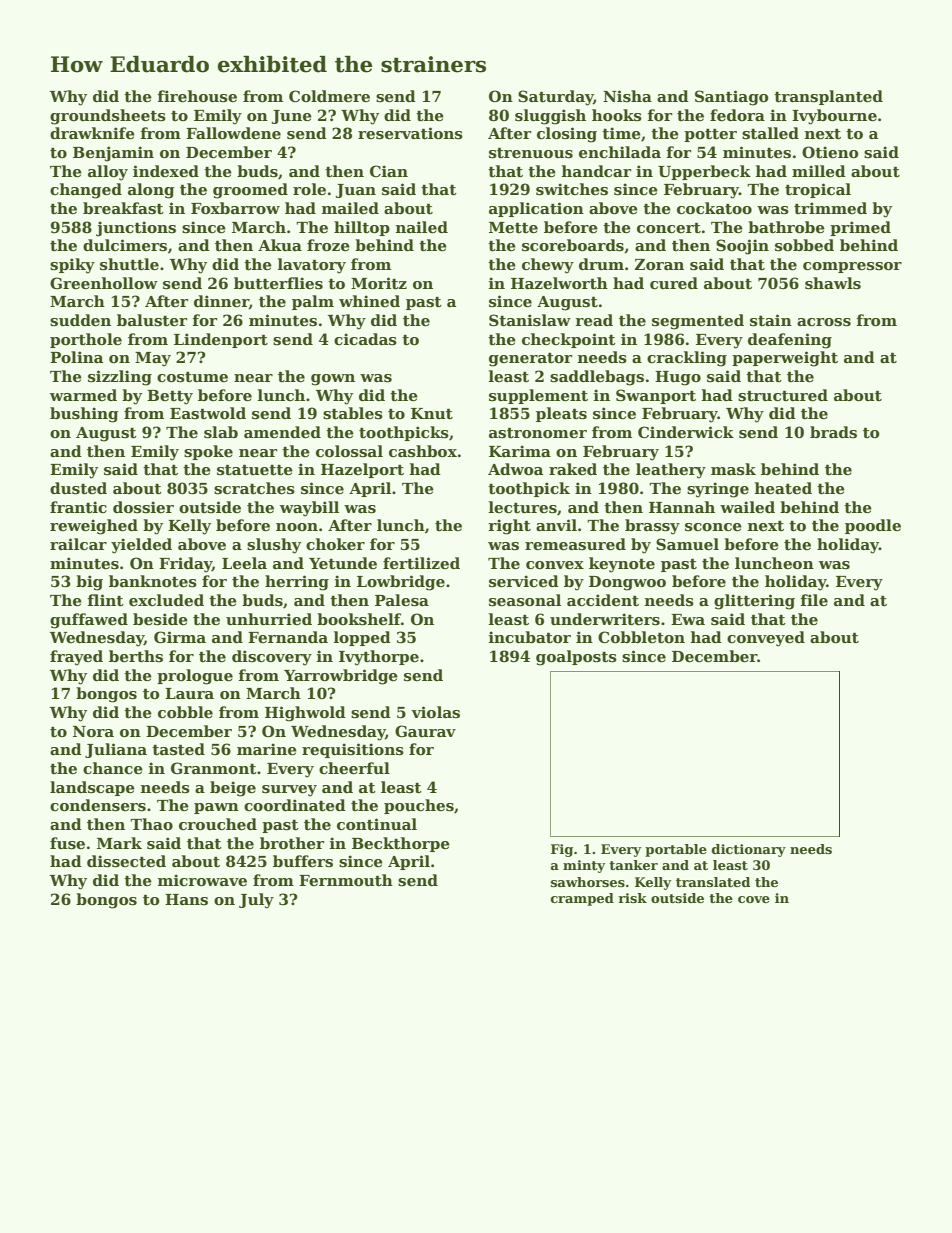 The image size is (952, 1233). What do you see at coordinates (221, 302) in the screenshot?
I see `dinner` at bounding box center [221, 302].
